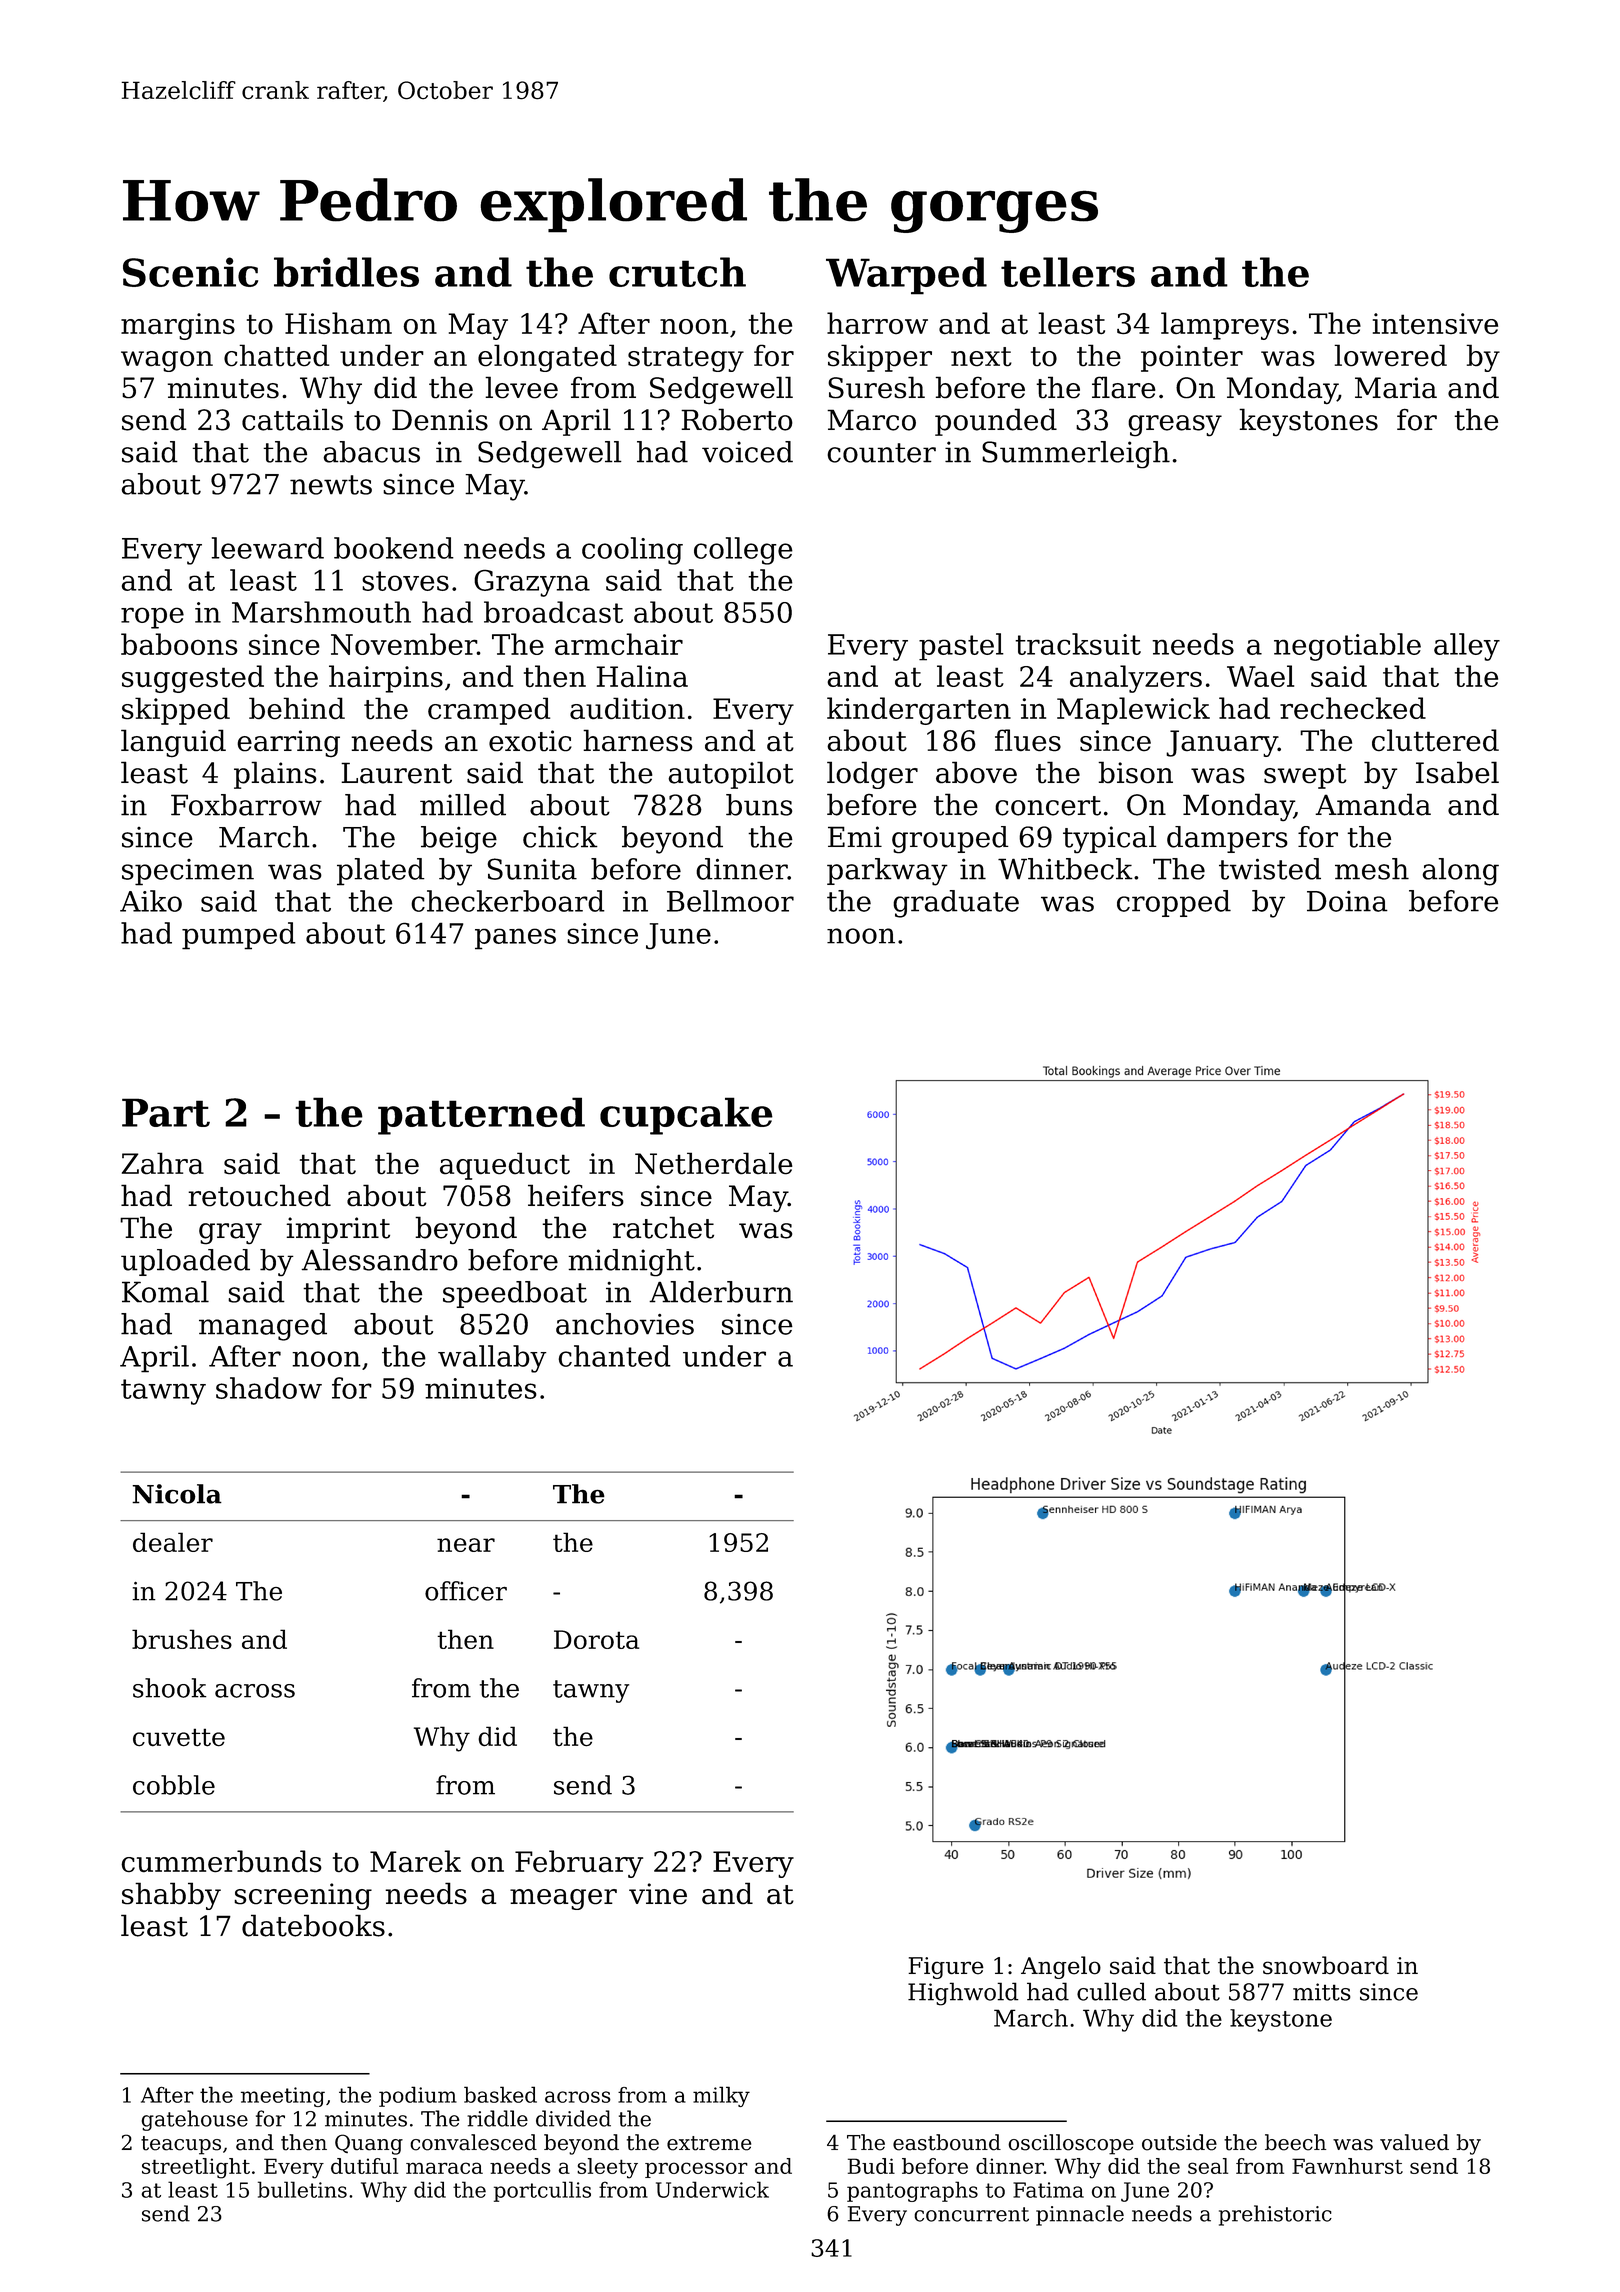 The height and width of the document is (2292, 1620). What do you see at coordinates (1435, 323) in the document?
I see `intensive` at bounding box center [1435, 323].
